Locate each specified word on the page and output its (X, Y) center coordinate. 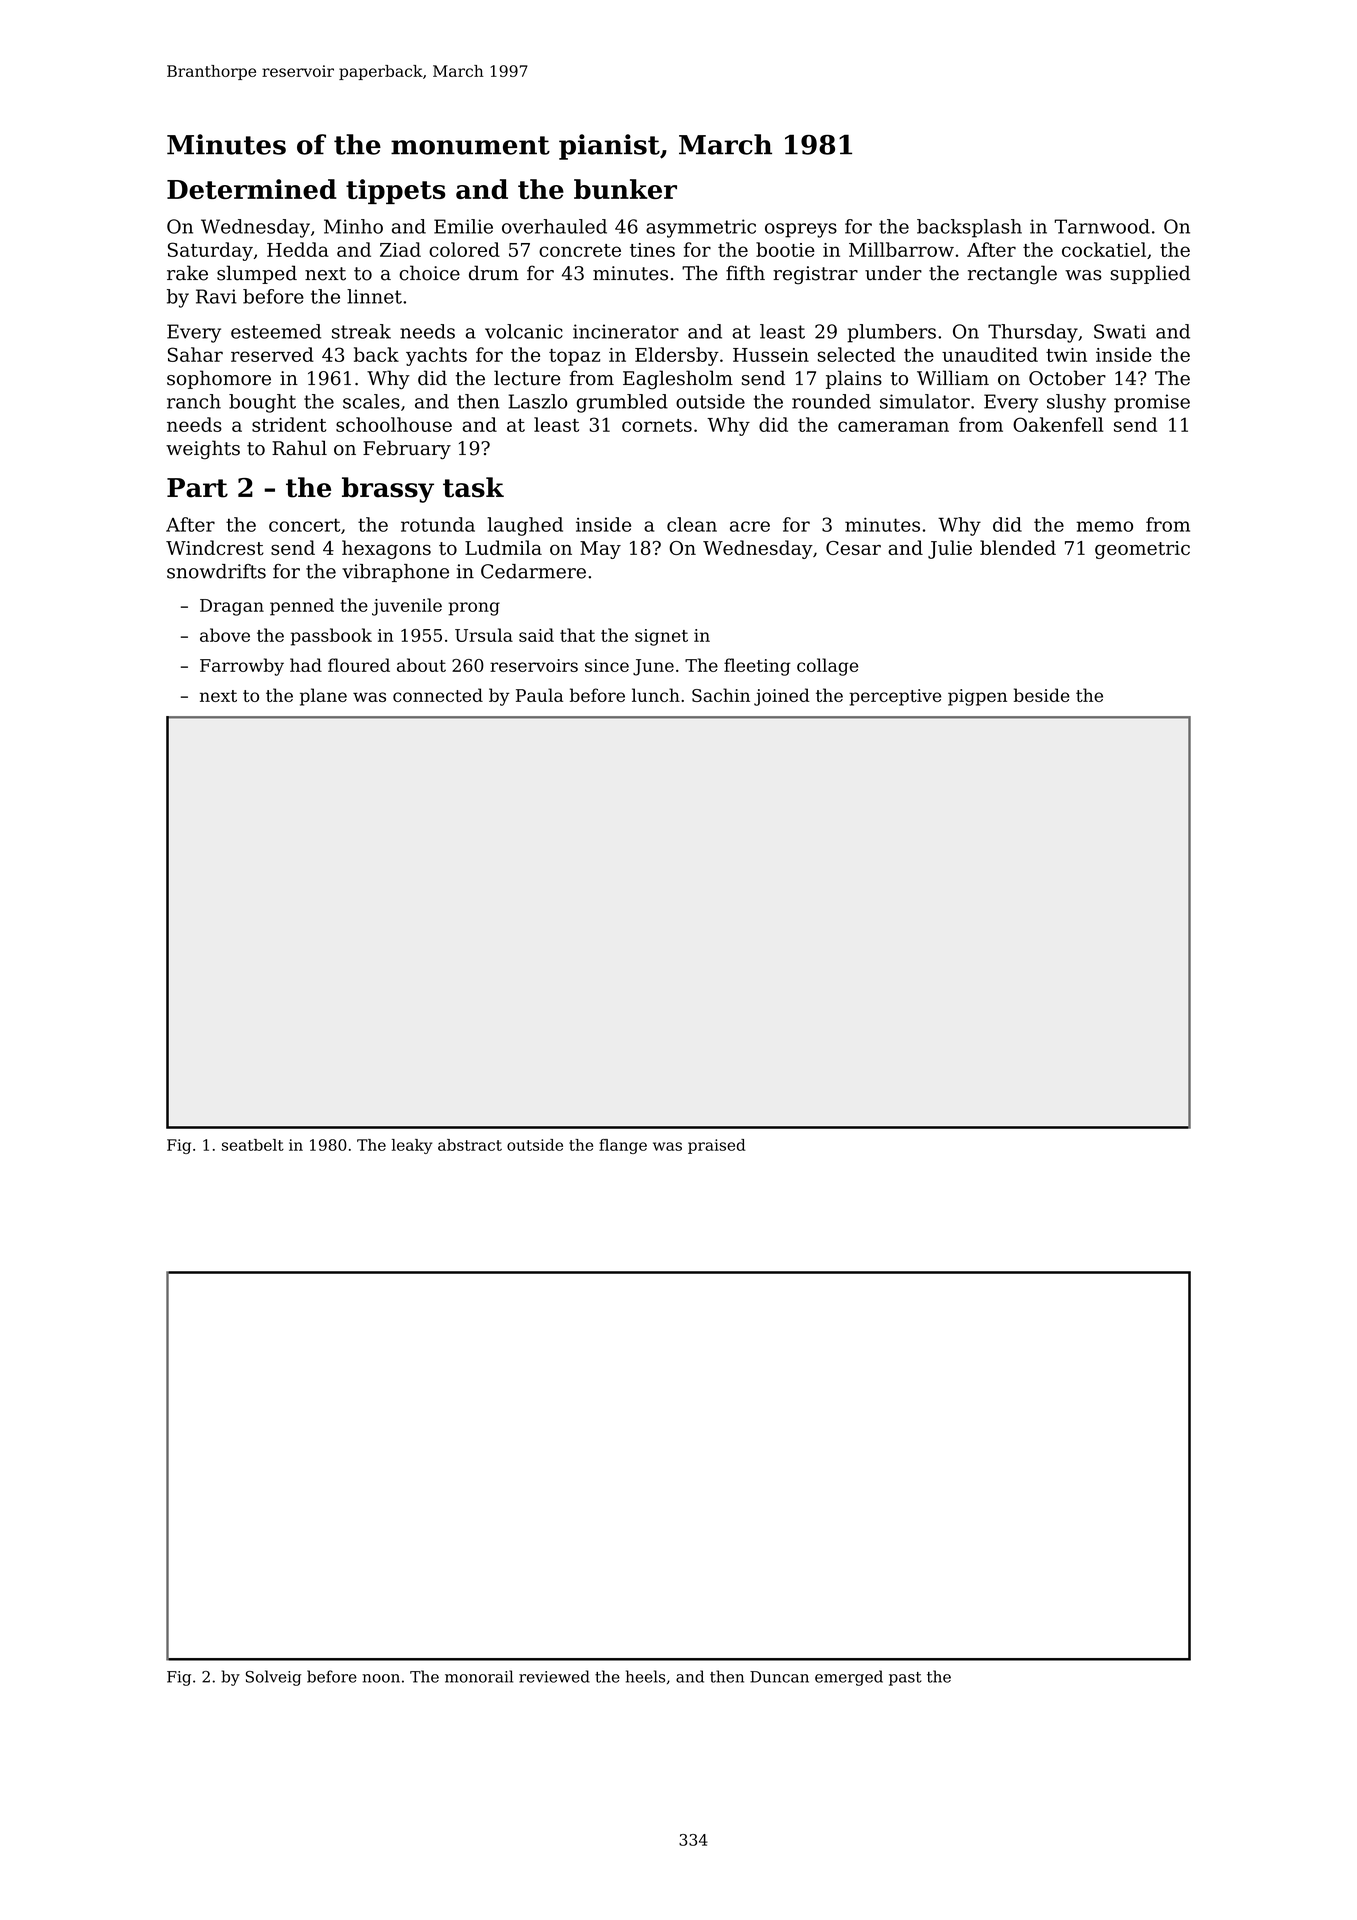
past (905, 1679)
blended (1018, 547)
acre (750, 526)
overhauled (554, 226)
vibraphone (395, 573)
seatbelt (253, 1145)
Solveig (273, 1678)
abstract (470, 1145)
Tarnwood (1102, 226)
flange (623, 1146)
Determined (252, 189)
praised (717, 1146)
